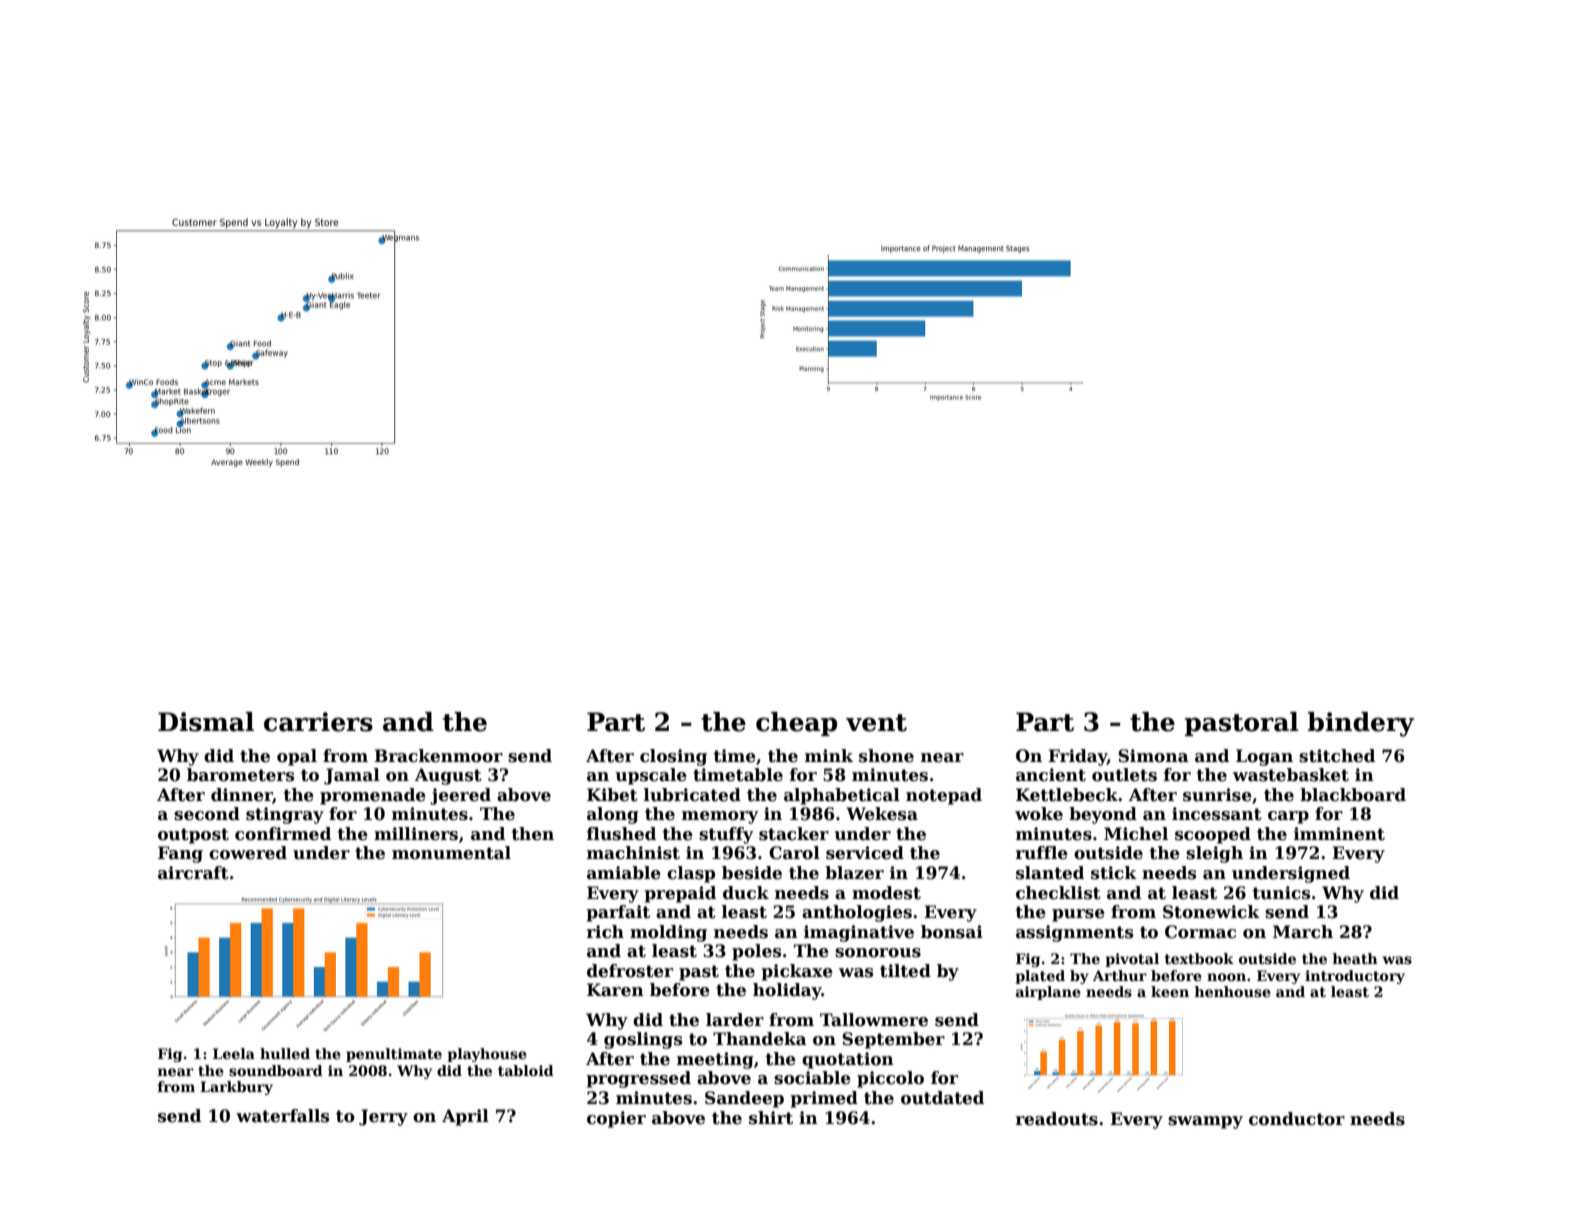 This screenshot has height=1215, width=1572. What do you see at coordinates (812, 1078) in the screenshot?
I see `sociable` at bounding box center [812, 1078].
